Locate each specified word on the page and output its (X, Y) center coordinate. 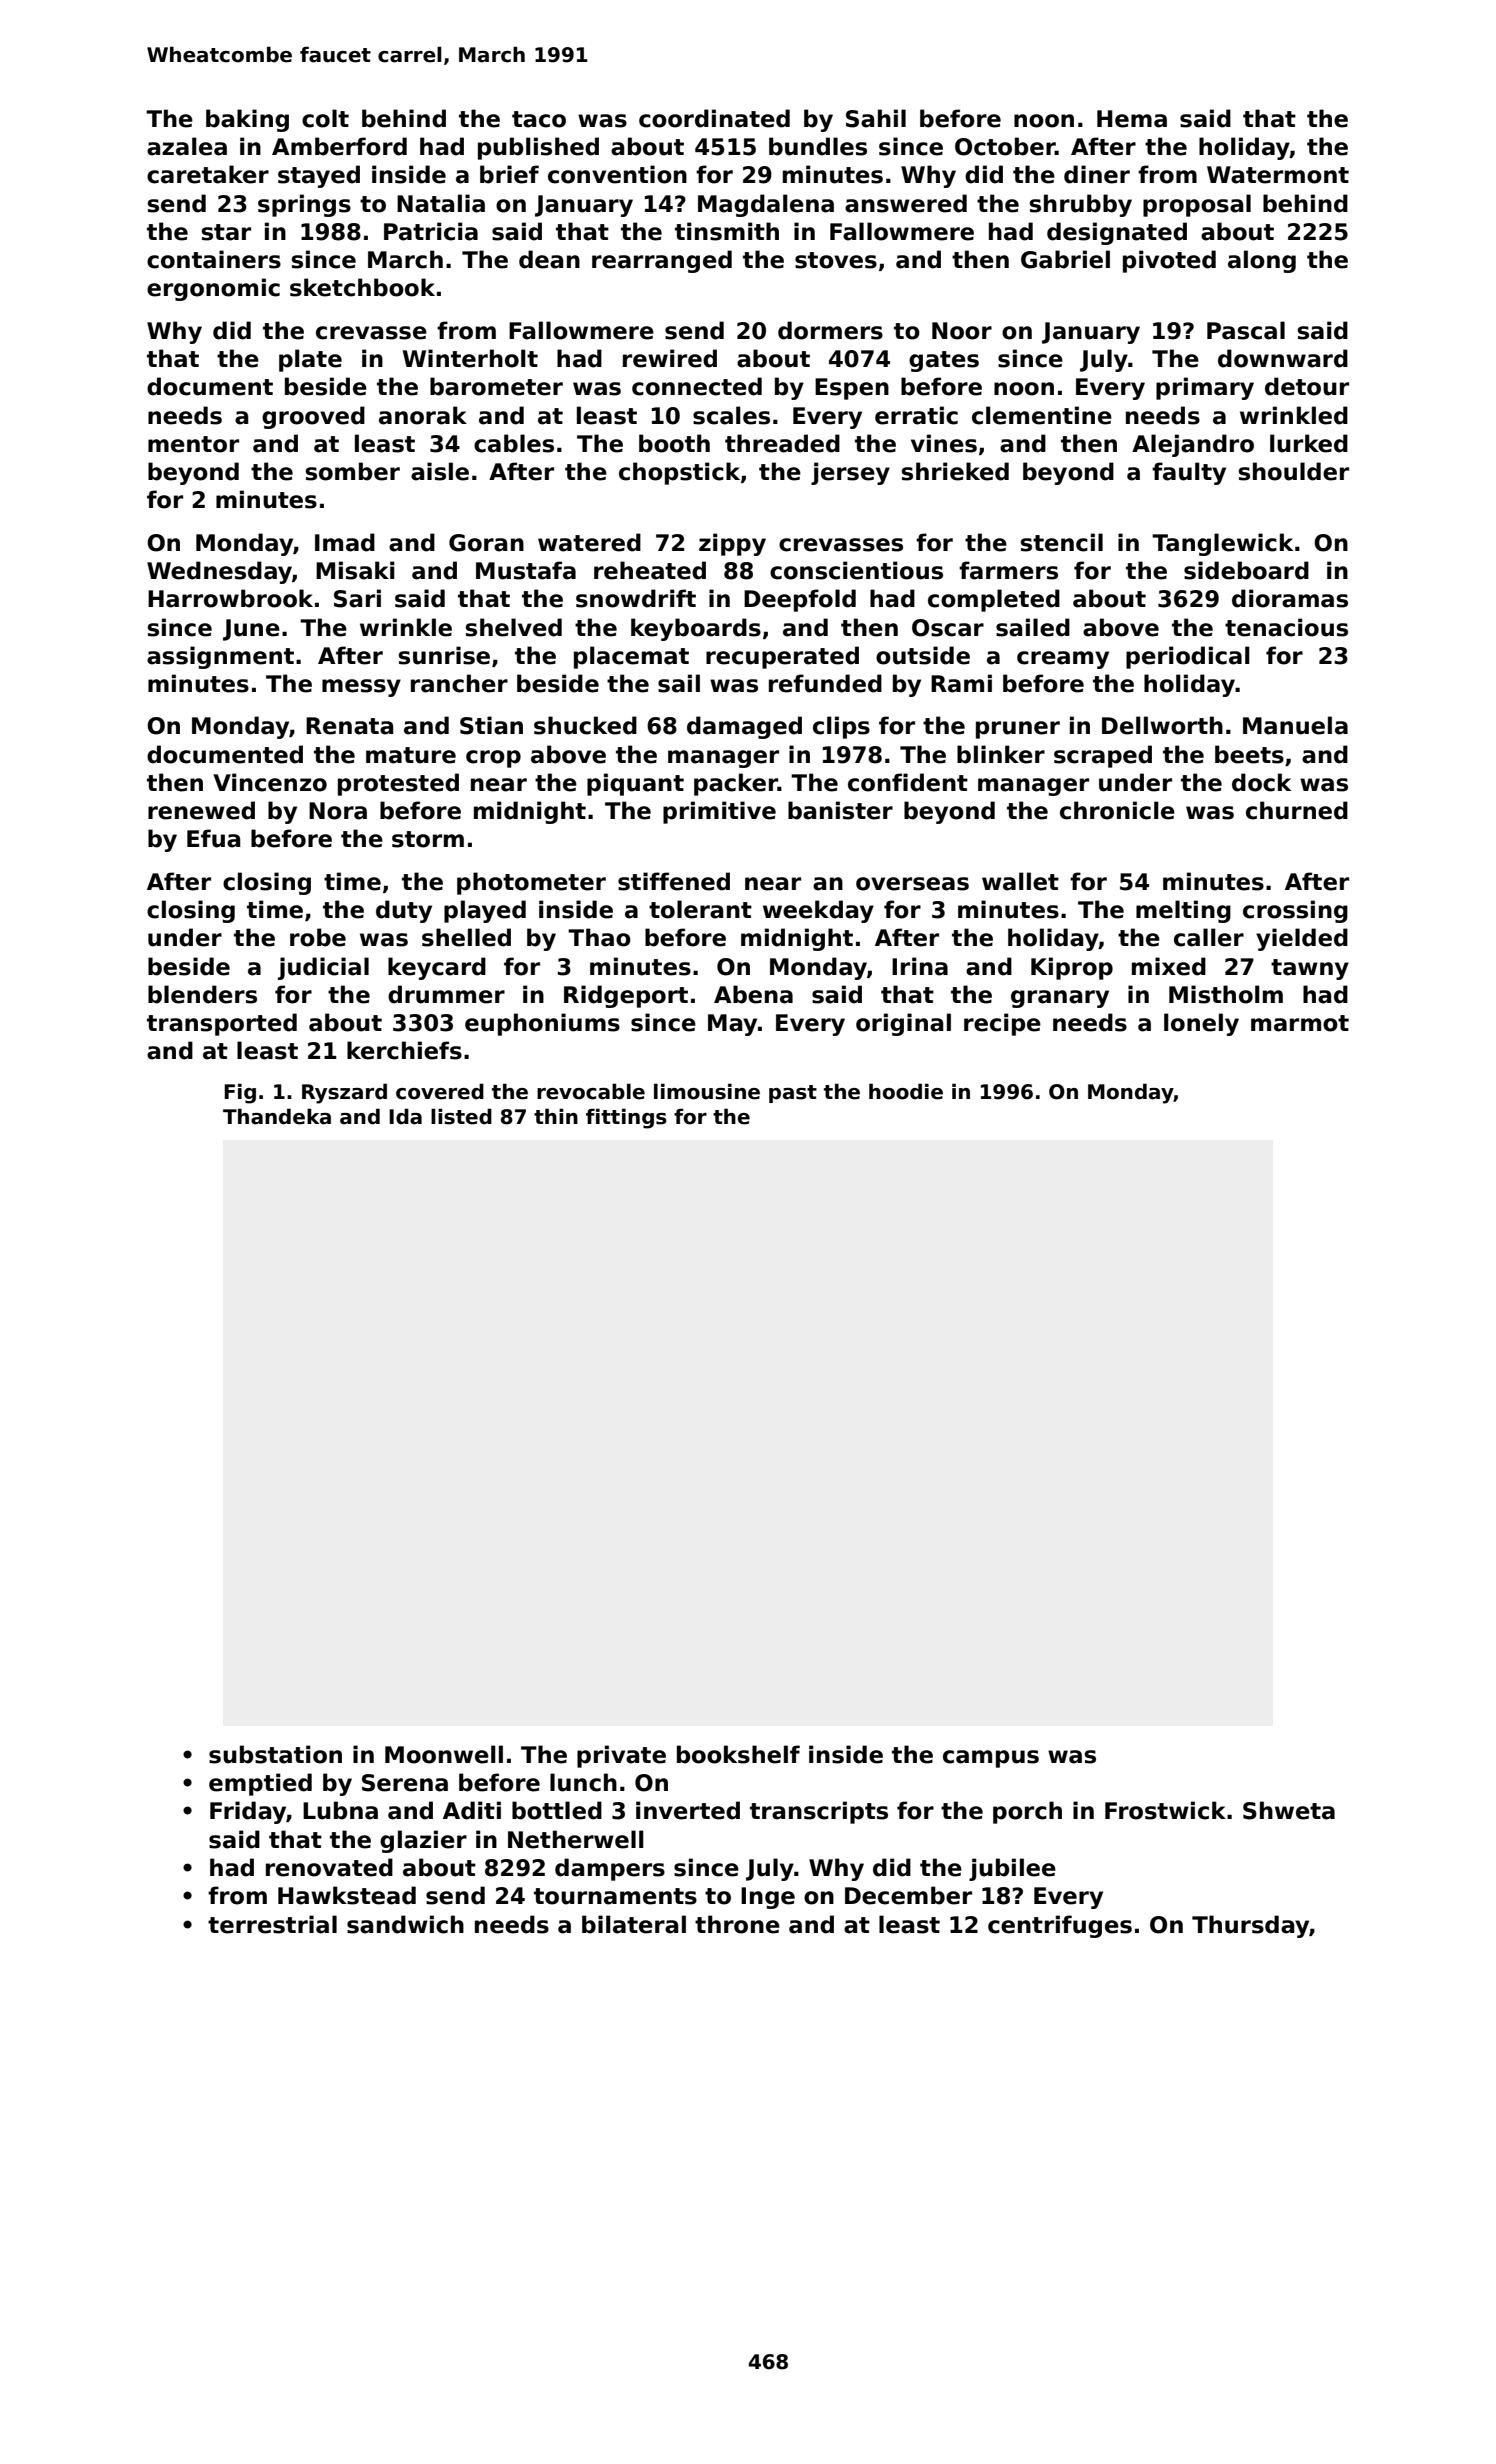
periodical (1188, 657)
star (226, 232)
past (793, 1094)
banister (840, 810)
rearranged (662, 261)
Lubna (340, 1810)
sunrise (444, 655)
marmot (1300, 1023)
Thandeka (277, 1116)
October (1005, 146)
